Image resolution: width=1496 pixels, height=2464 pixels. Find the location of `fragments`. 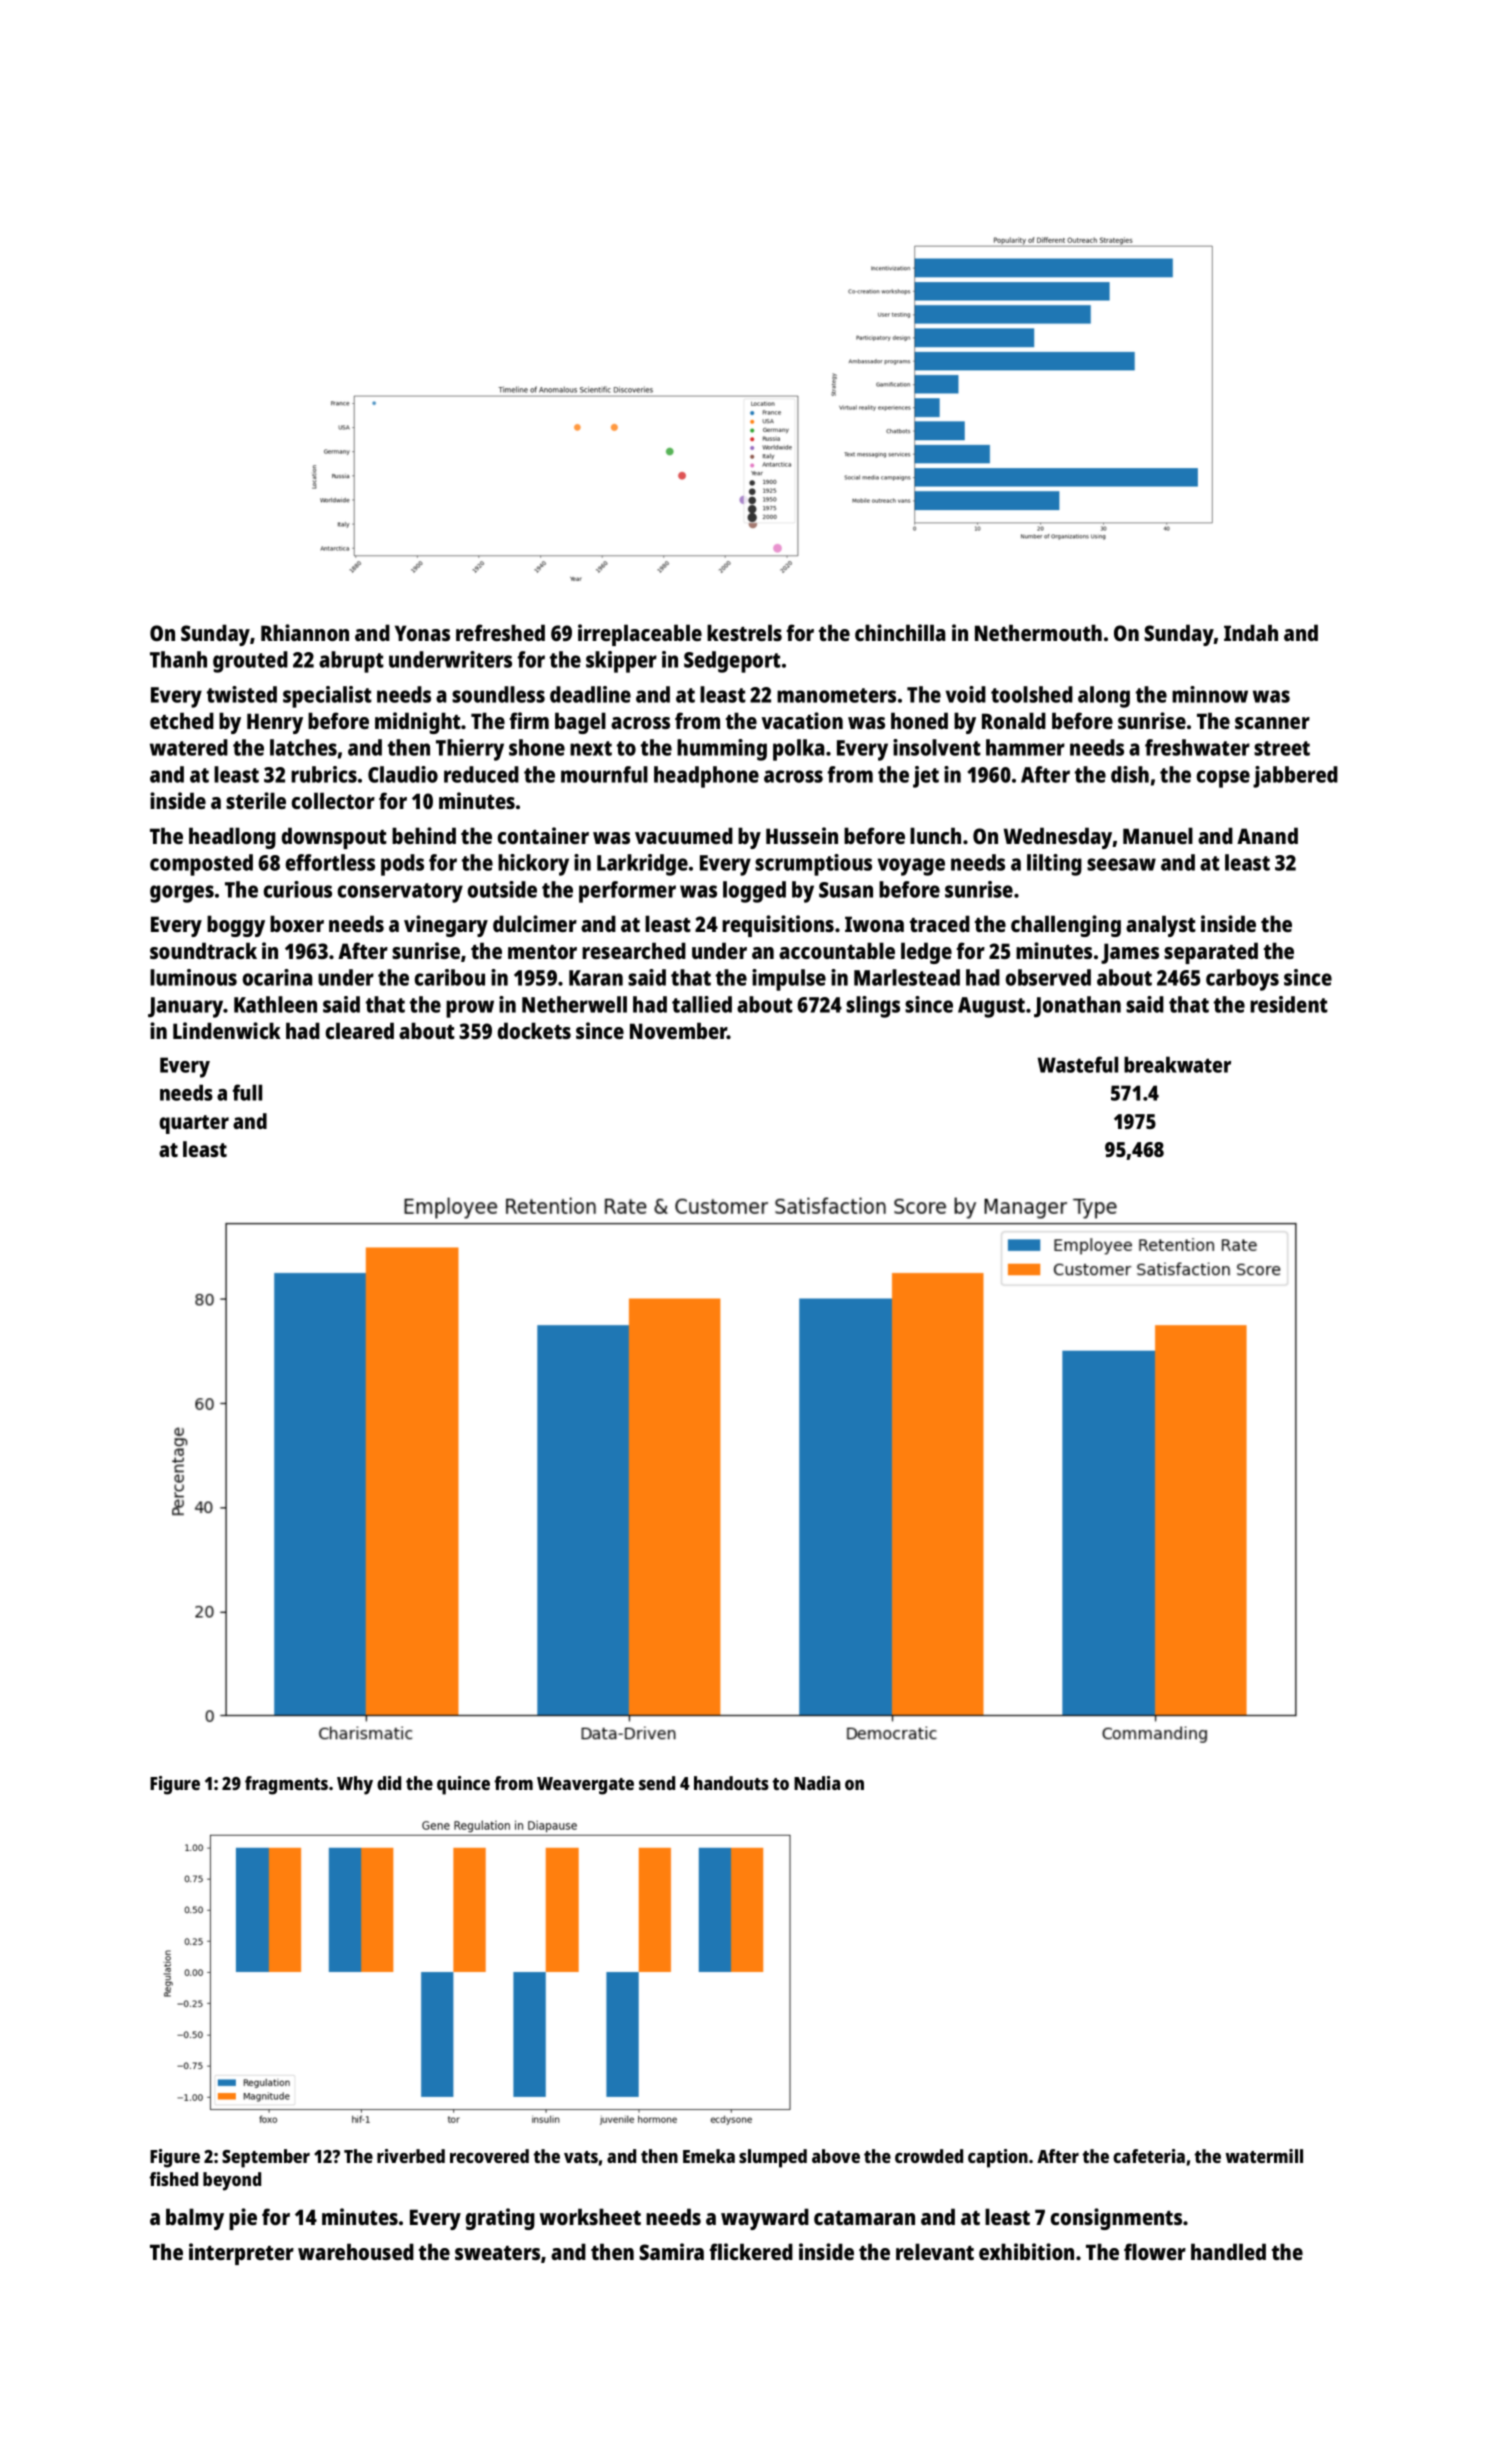

fragments is located at coordinates (286, 1785).
